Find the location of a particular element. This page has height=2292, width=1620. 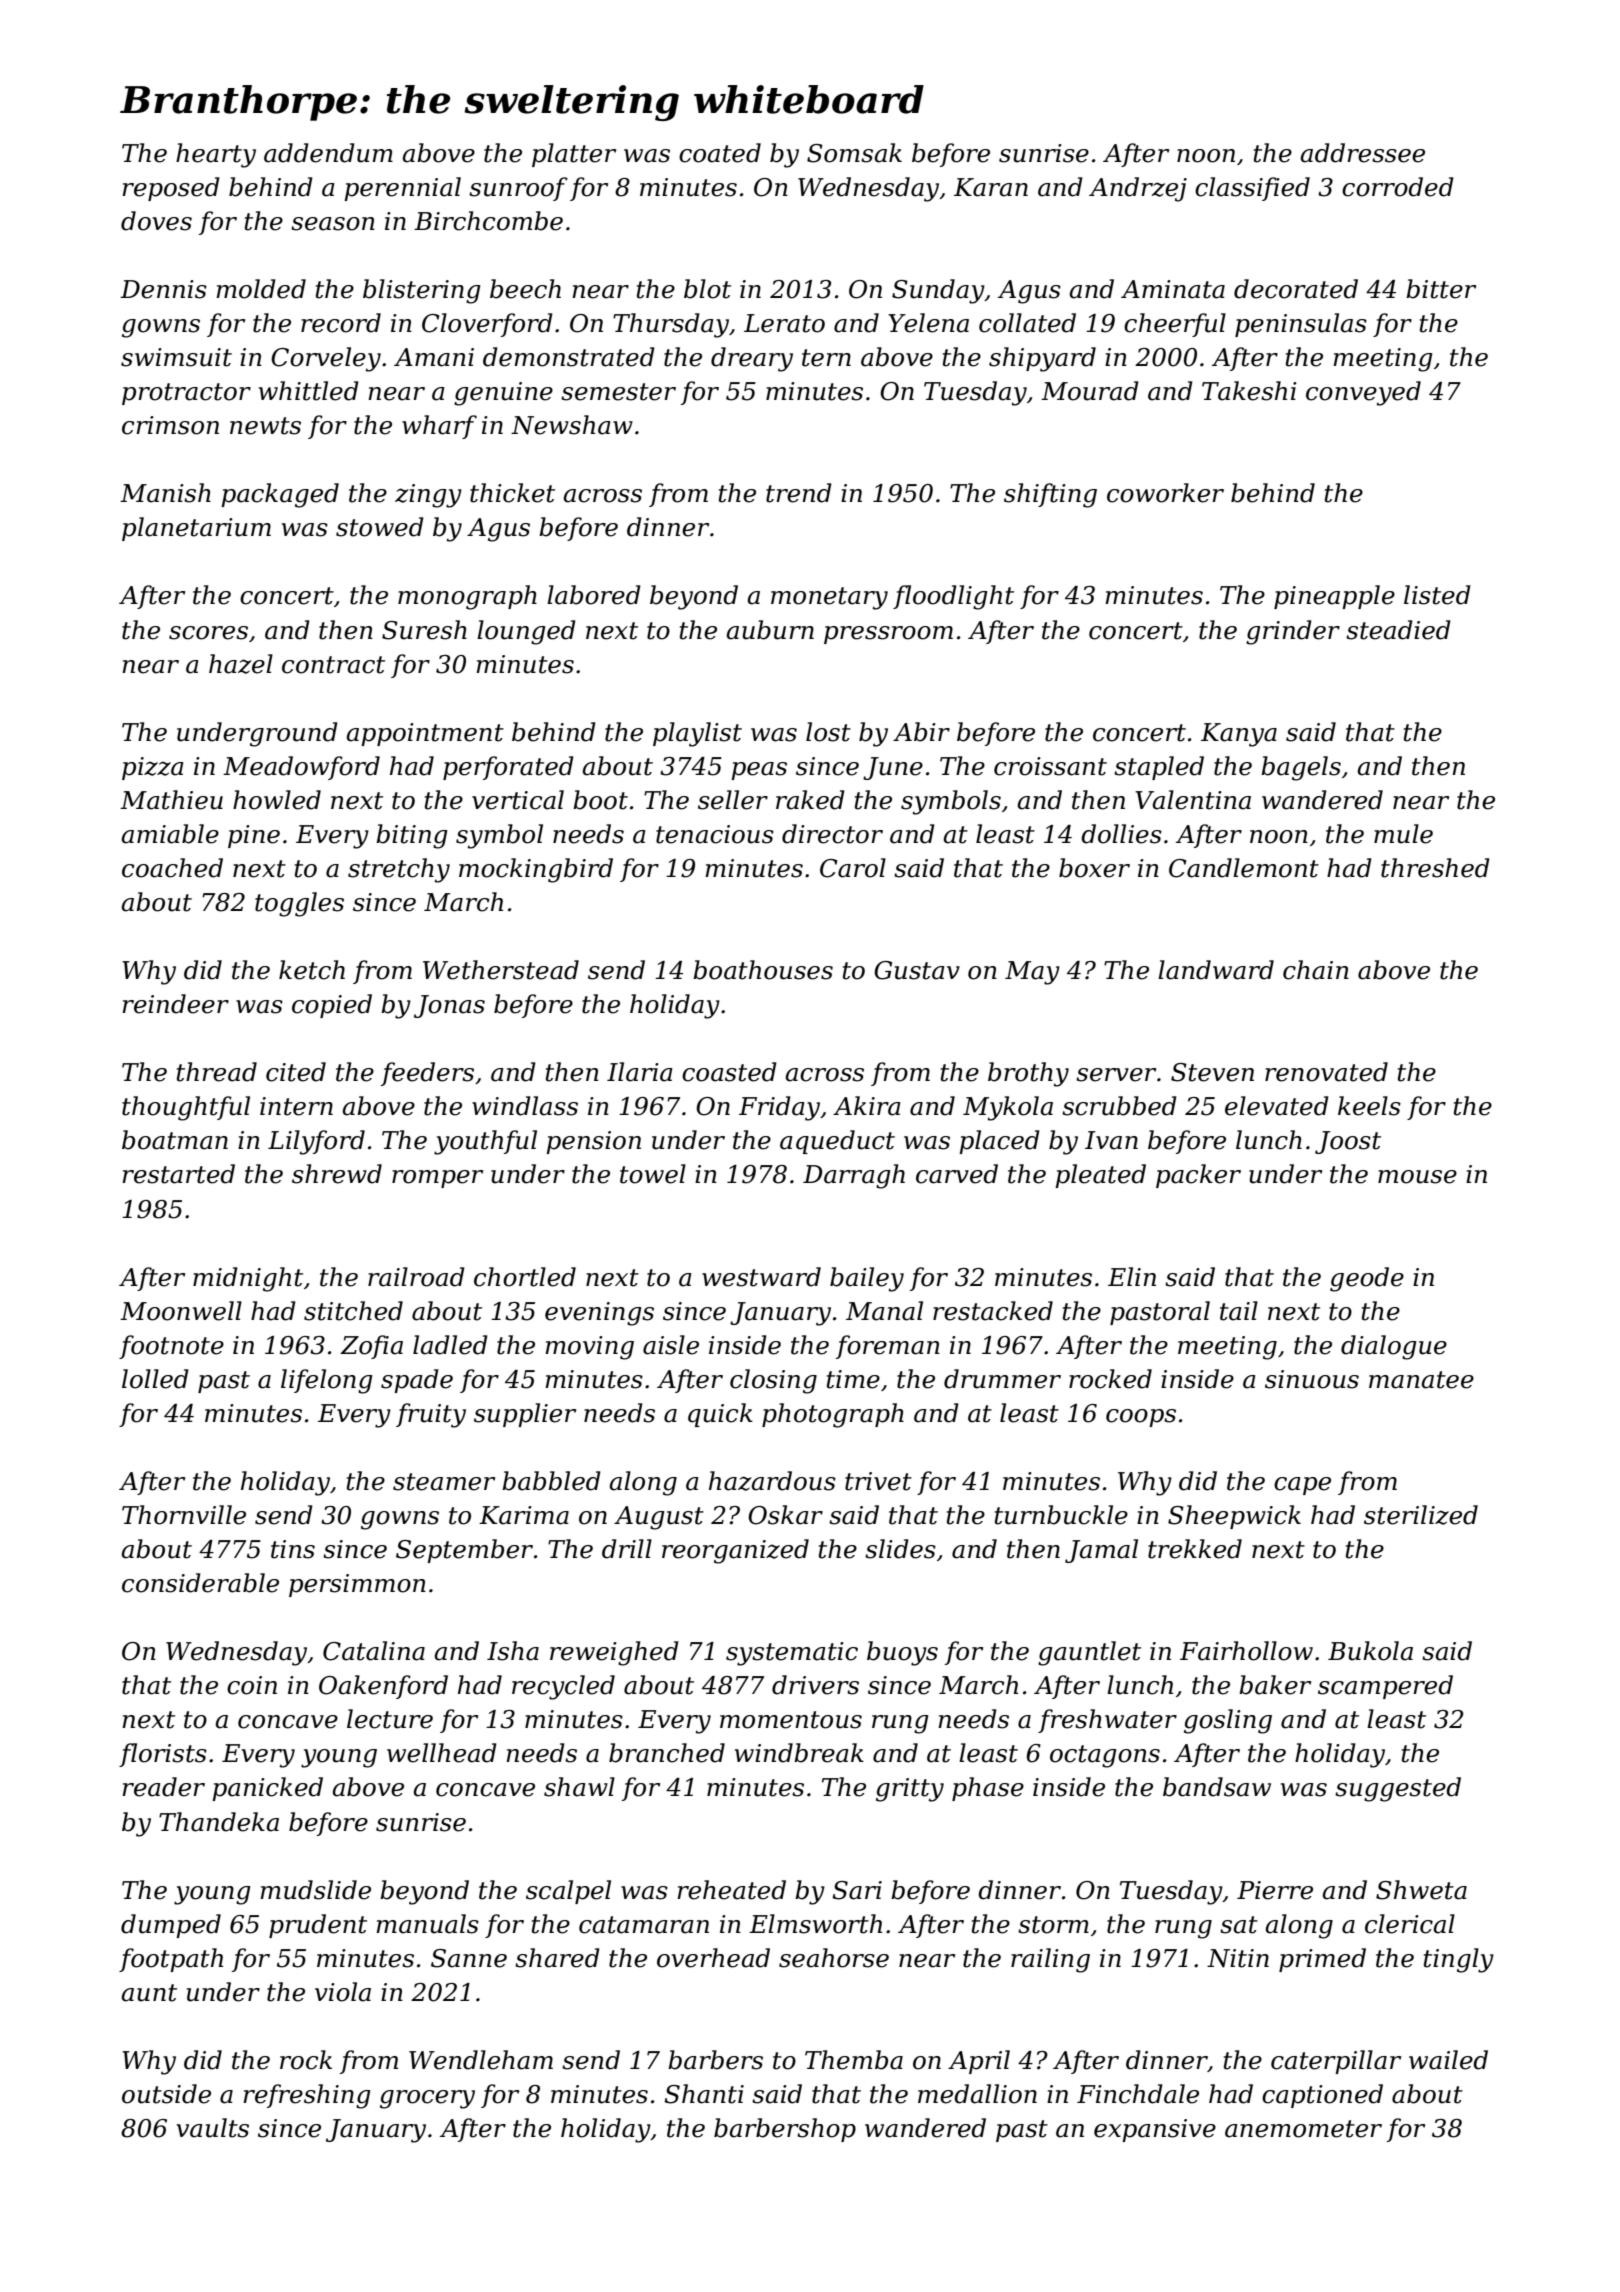

trend is located at coordinates (799, 493).
